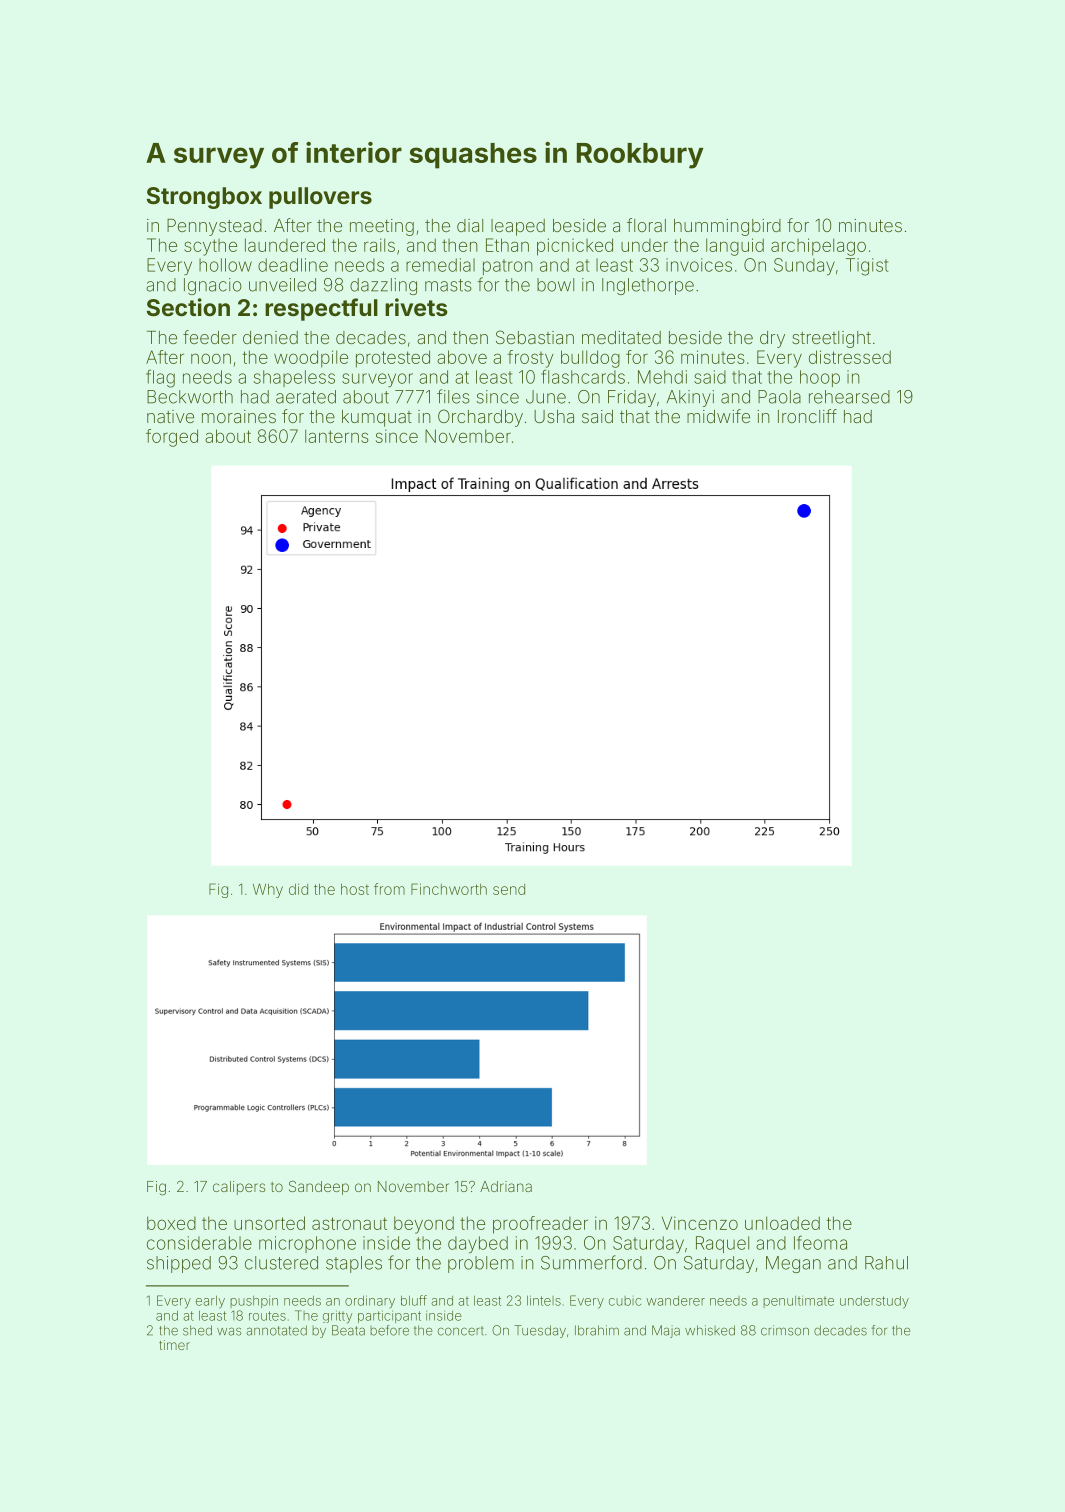 The height and width of the image is (1512, 1065). Describe the element at coordinates (179, 1264) in the image. I see `shipped` at that location.
